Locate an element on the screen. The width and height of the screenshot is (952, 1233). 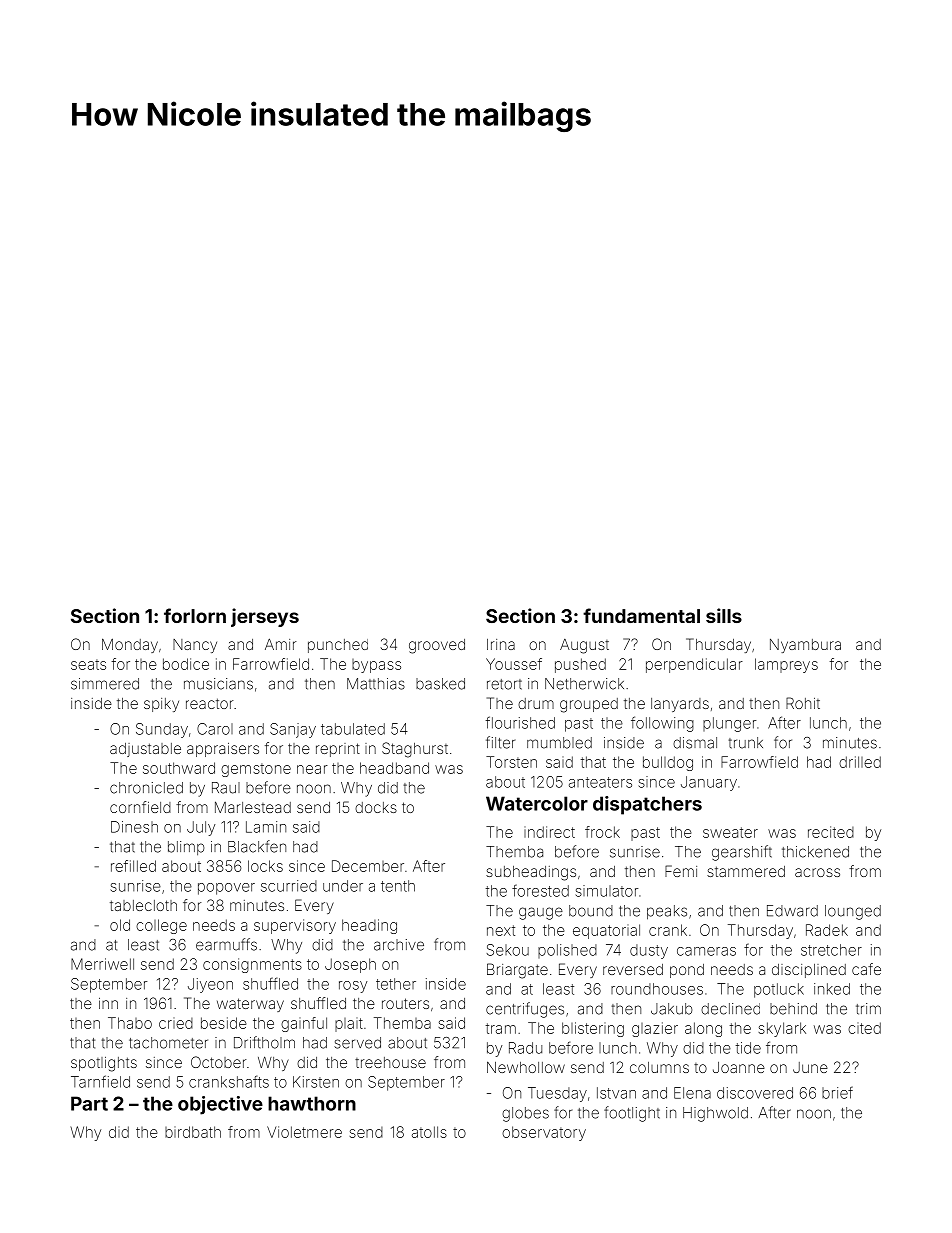
centrifuges is located at coordinates (525, 1010).
